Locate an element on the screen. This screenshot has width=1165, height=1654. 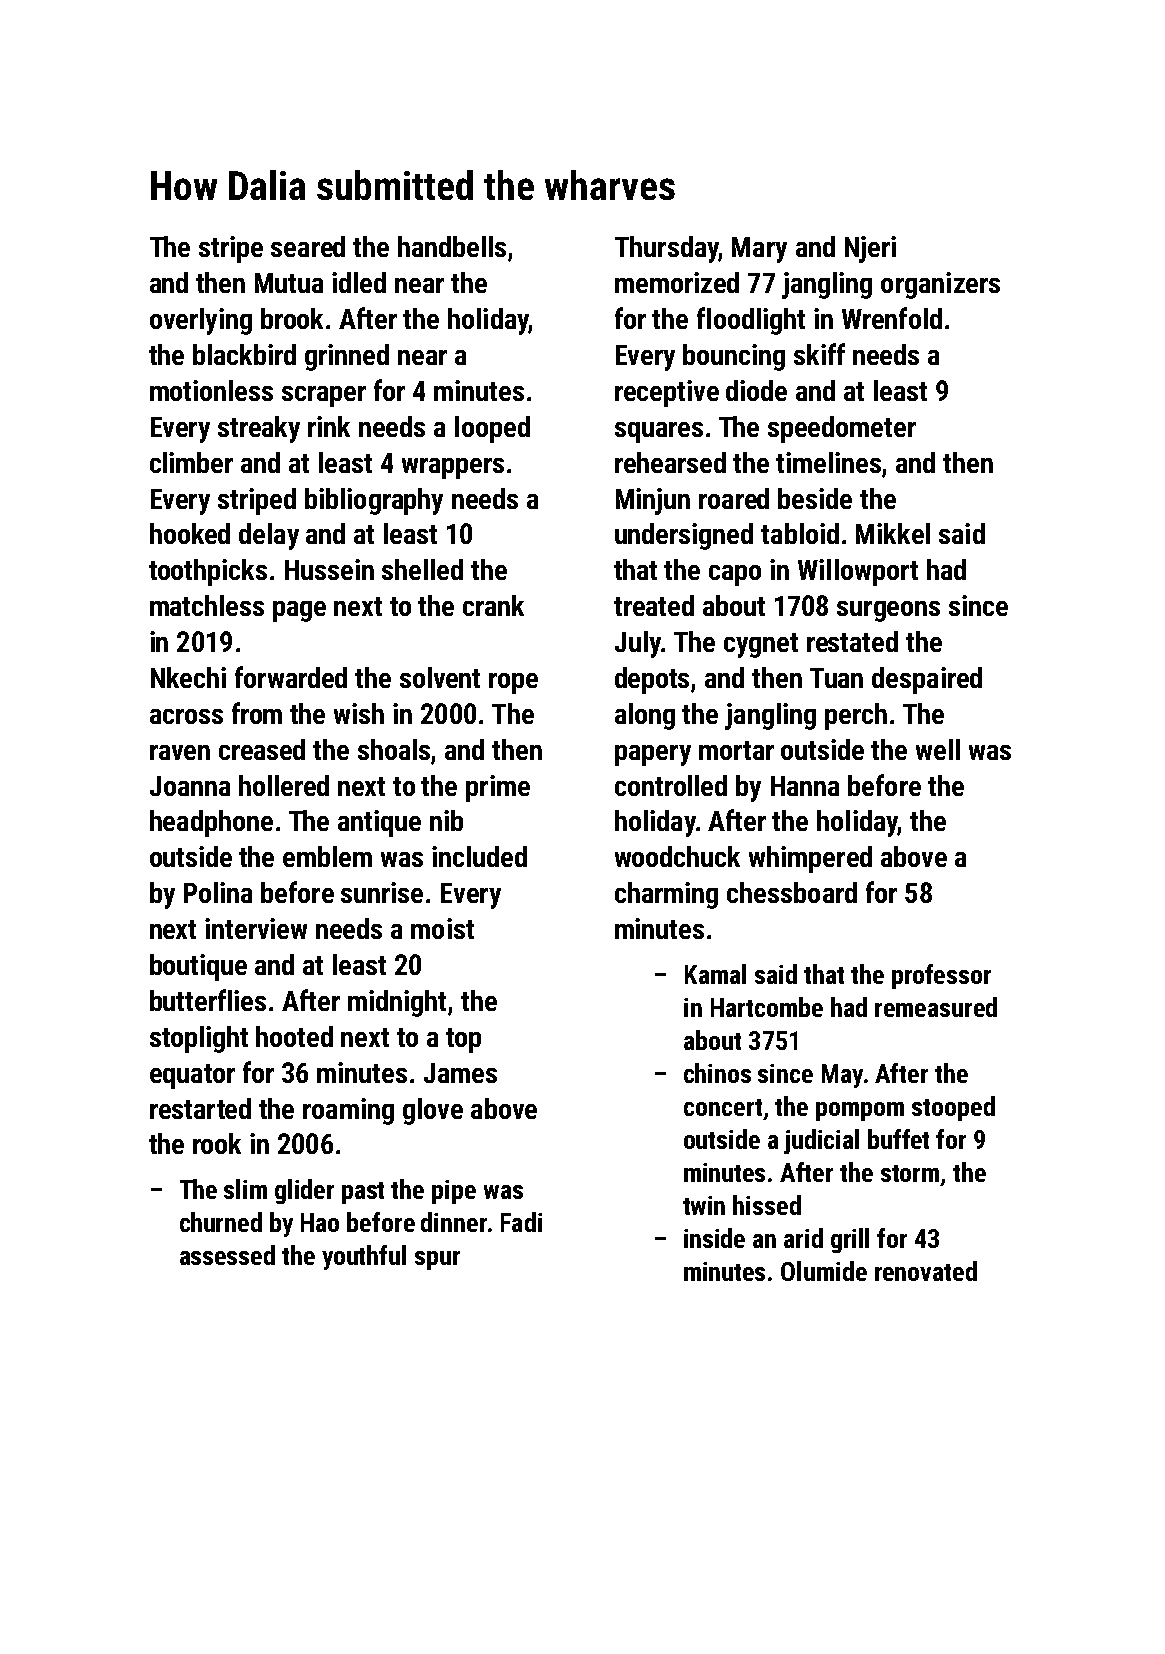
stooped is located at coordinates (953, 1108).
